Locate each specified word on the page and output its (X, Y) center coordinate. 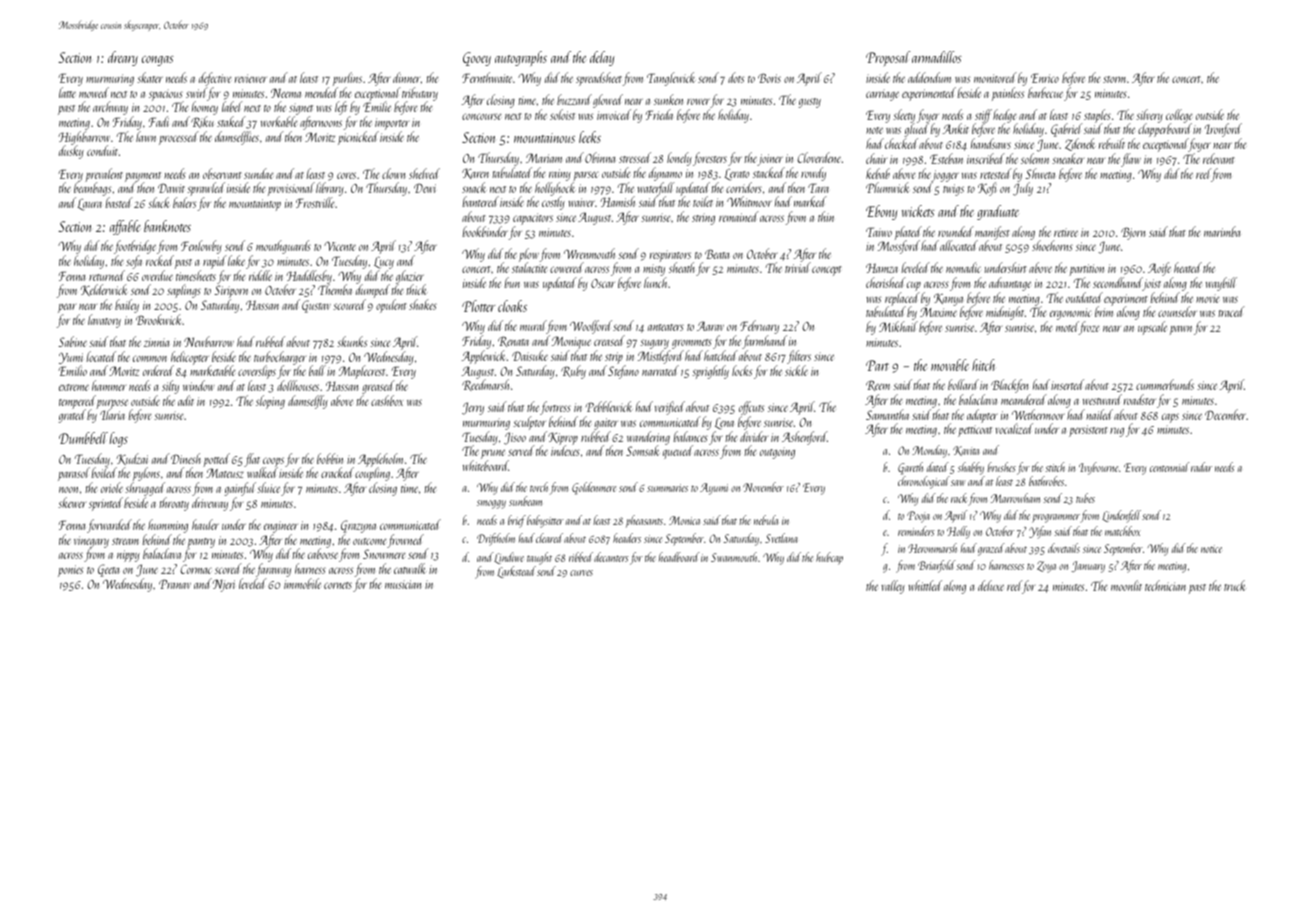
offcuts (751, 408)
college (1179, 116)
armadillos (937, 57)
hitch (983, 365)
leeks (590, 137)
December (1225, 414)
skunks (352, 341)
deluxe (991, 585)
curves (581, 573)
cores (346, 175)
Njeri (223, 585)
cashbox (387, 400)
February (759, 327)
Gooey (477, 59)
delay (602, 58)
